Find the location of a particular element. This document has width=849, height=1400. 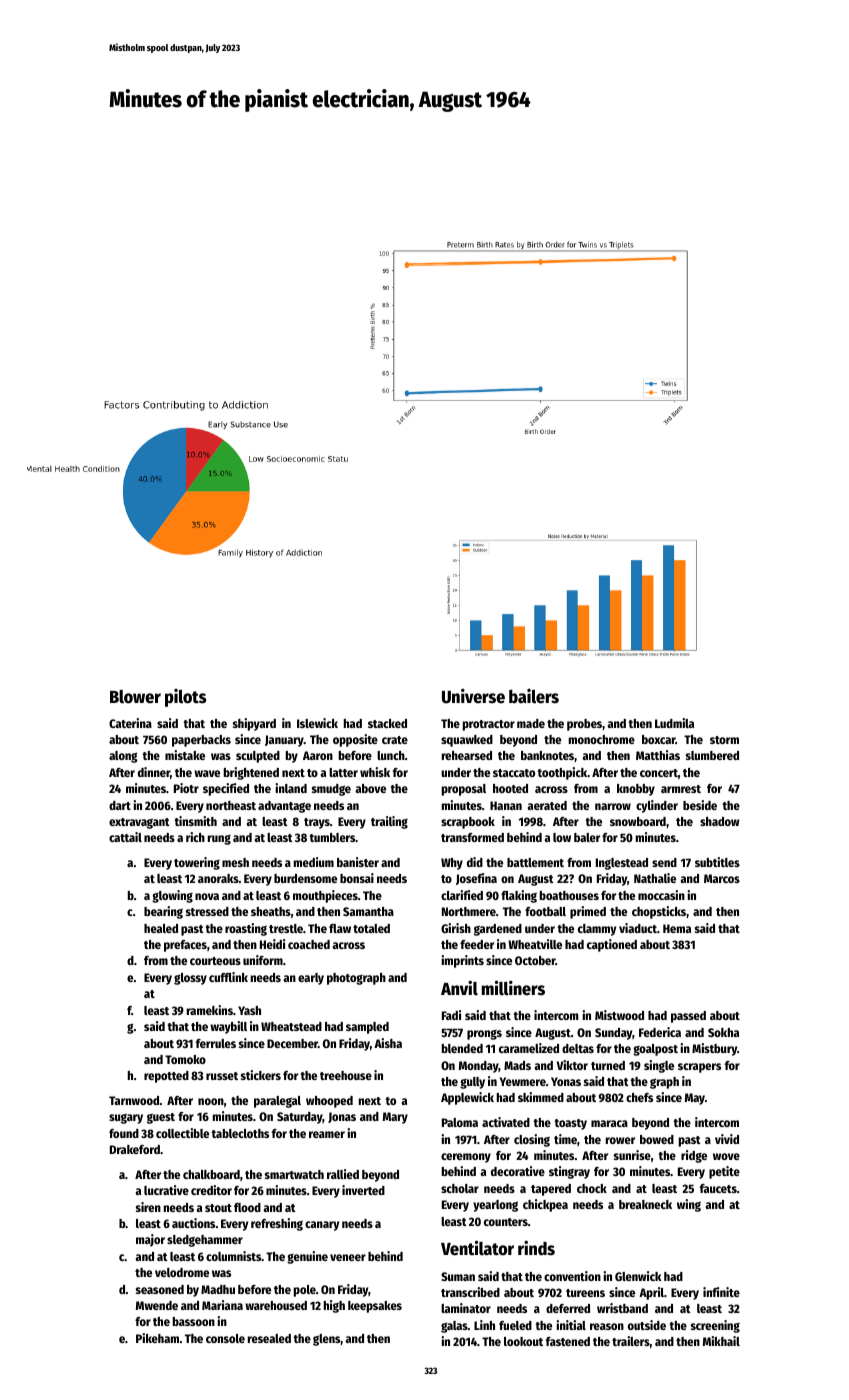

seasoned is located at coordinates (160, 1289).
